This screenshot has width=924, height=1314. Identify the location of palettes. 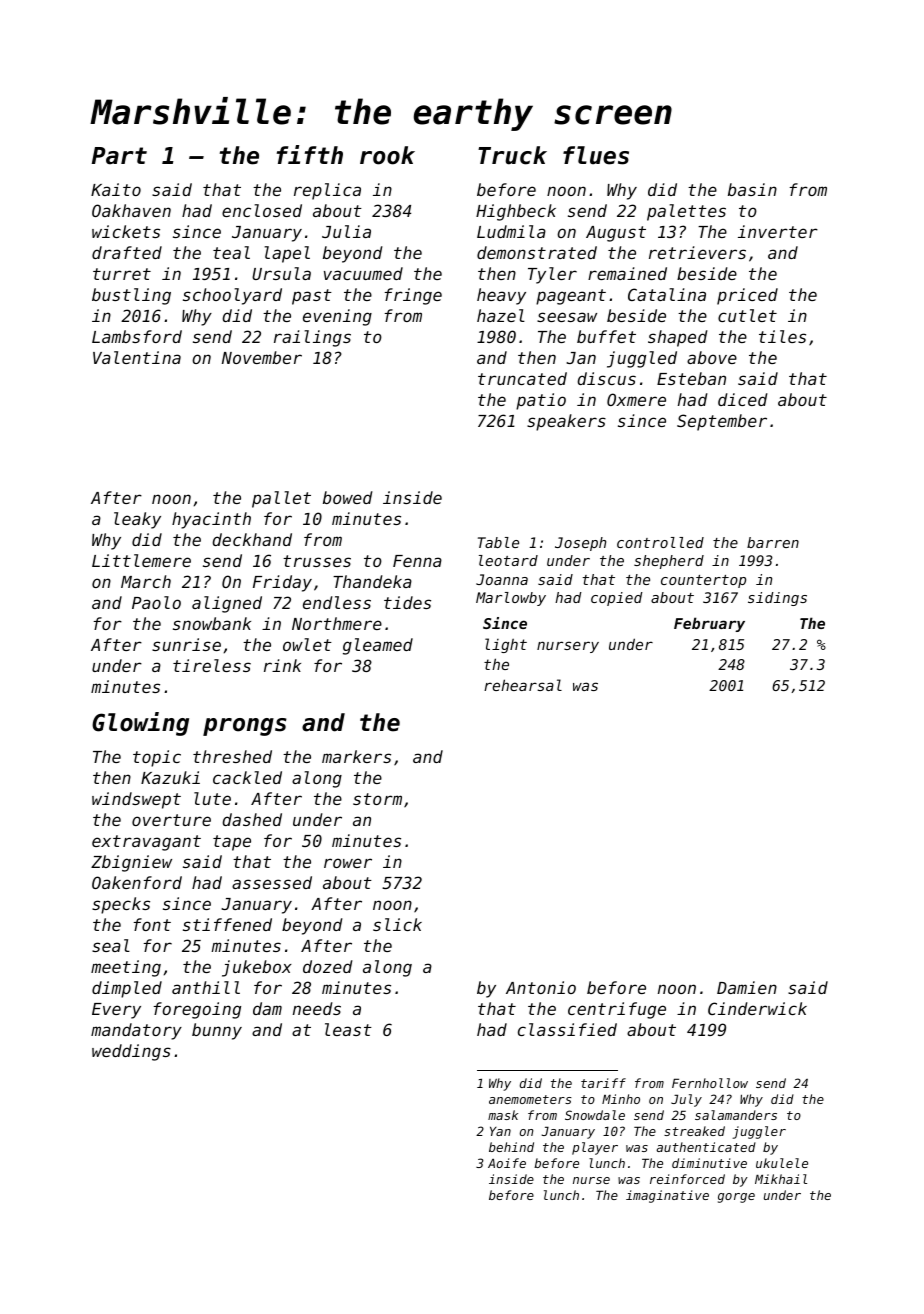
(686, 212).
